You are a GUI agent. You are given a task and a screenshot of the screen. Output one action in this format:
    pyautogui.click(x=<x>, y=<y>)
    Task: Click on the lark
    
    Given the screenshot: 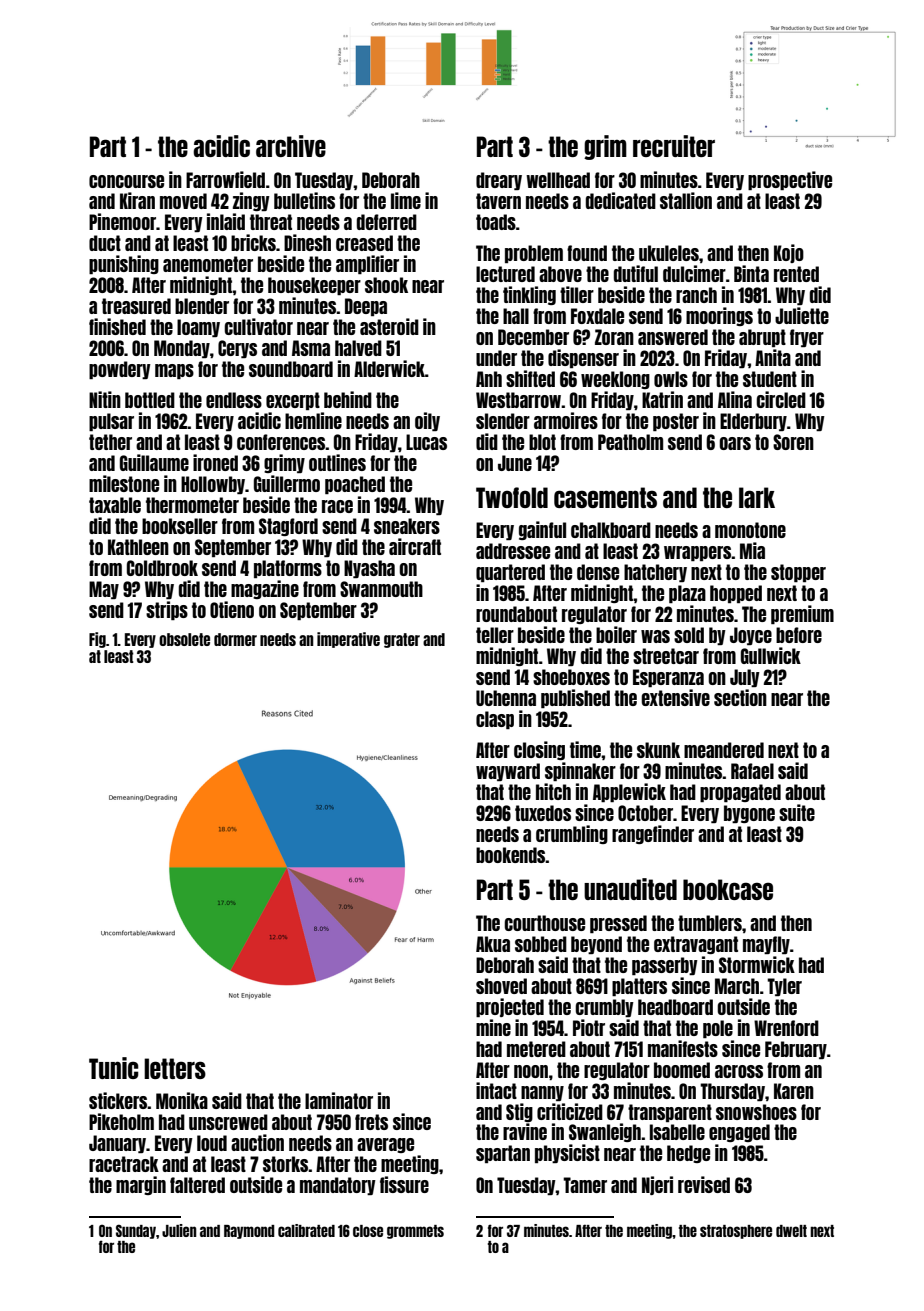 What is the action you would take?
    pyautogui.click(x=757, y=497)
